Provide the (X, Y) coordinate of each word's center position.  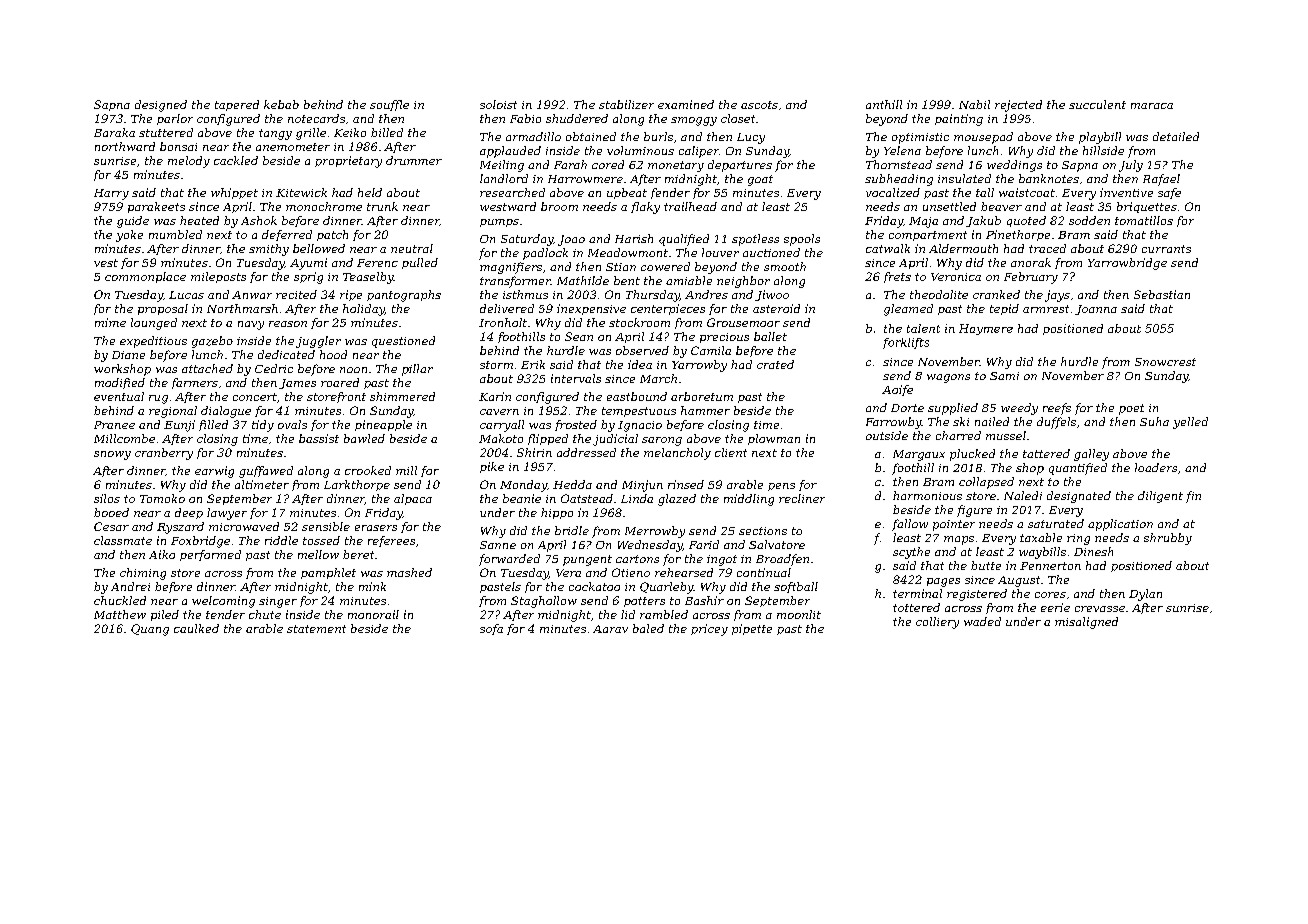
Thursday (653, 296)
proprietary (348, 162)
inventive (1126, 192)
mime (110, 322)
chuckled (120, 600)
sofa (491, 629)
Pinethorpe (1018, 235)
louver (720, 252)
